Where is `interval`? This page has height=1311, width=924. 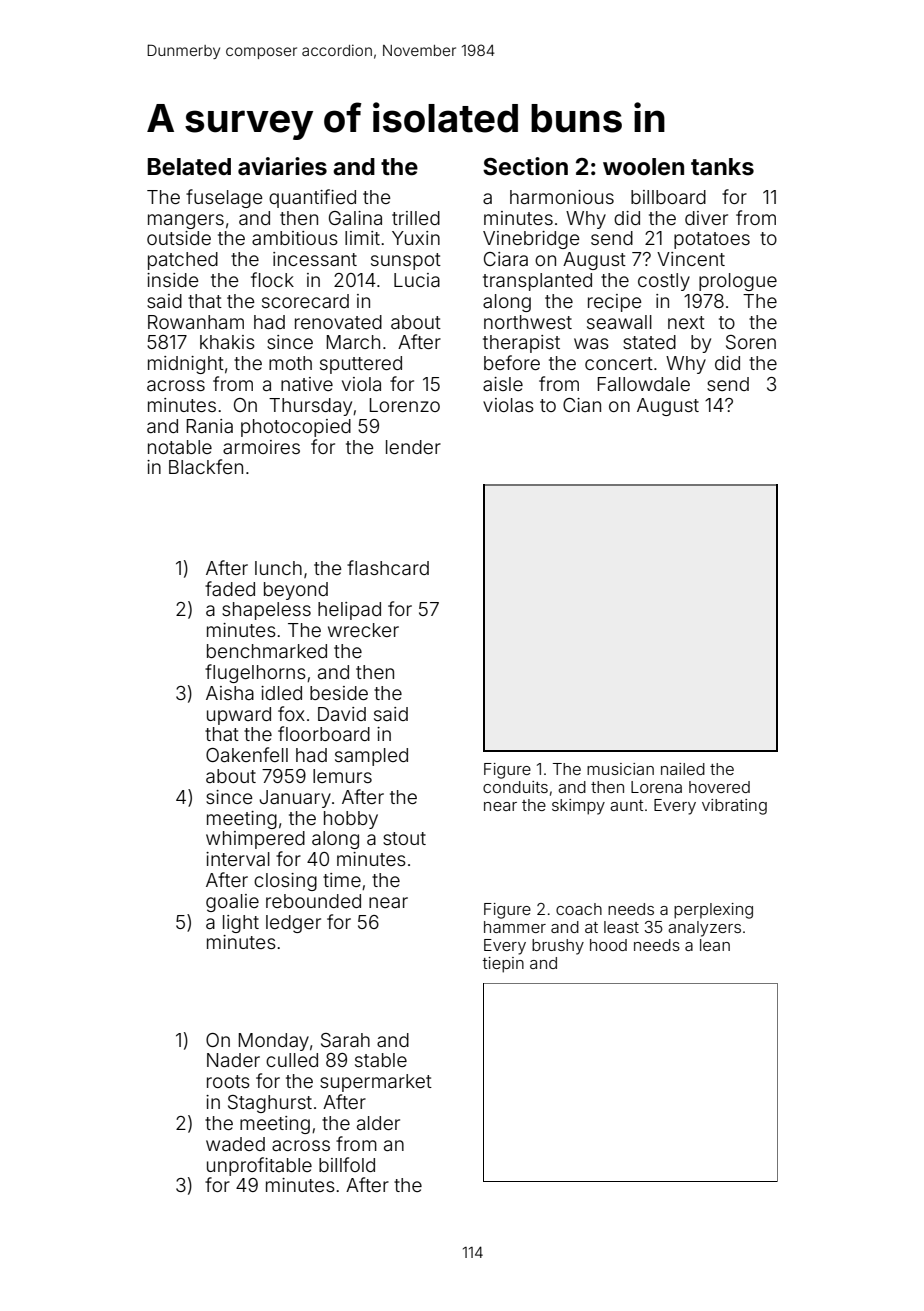 interval is located at coordinates (238, 859).
